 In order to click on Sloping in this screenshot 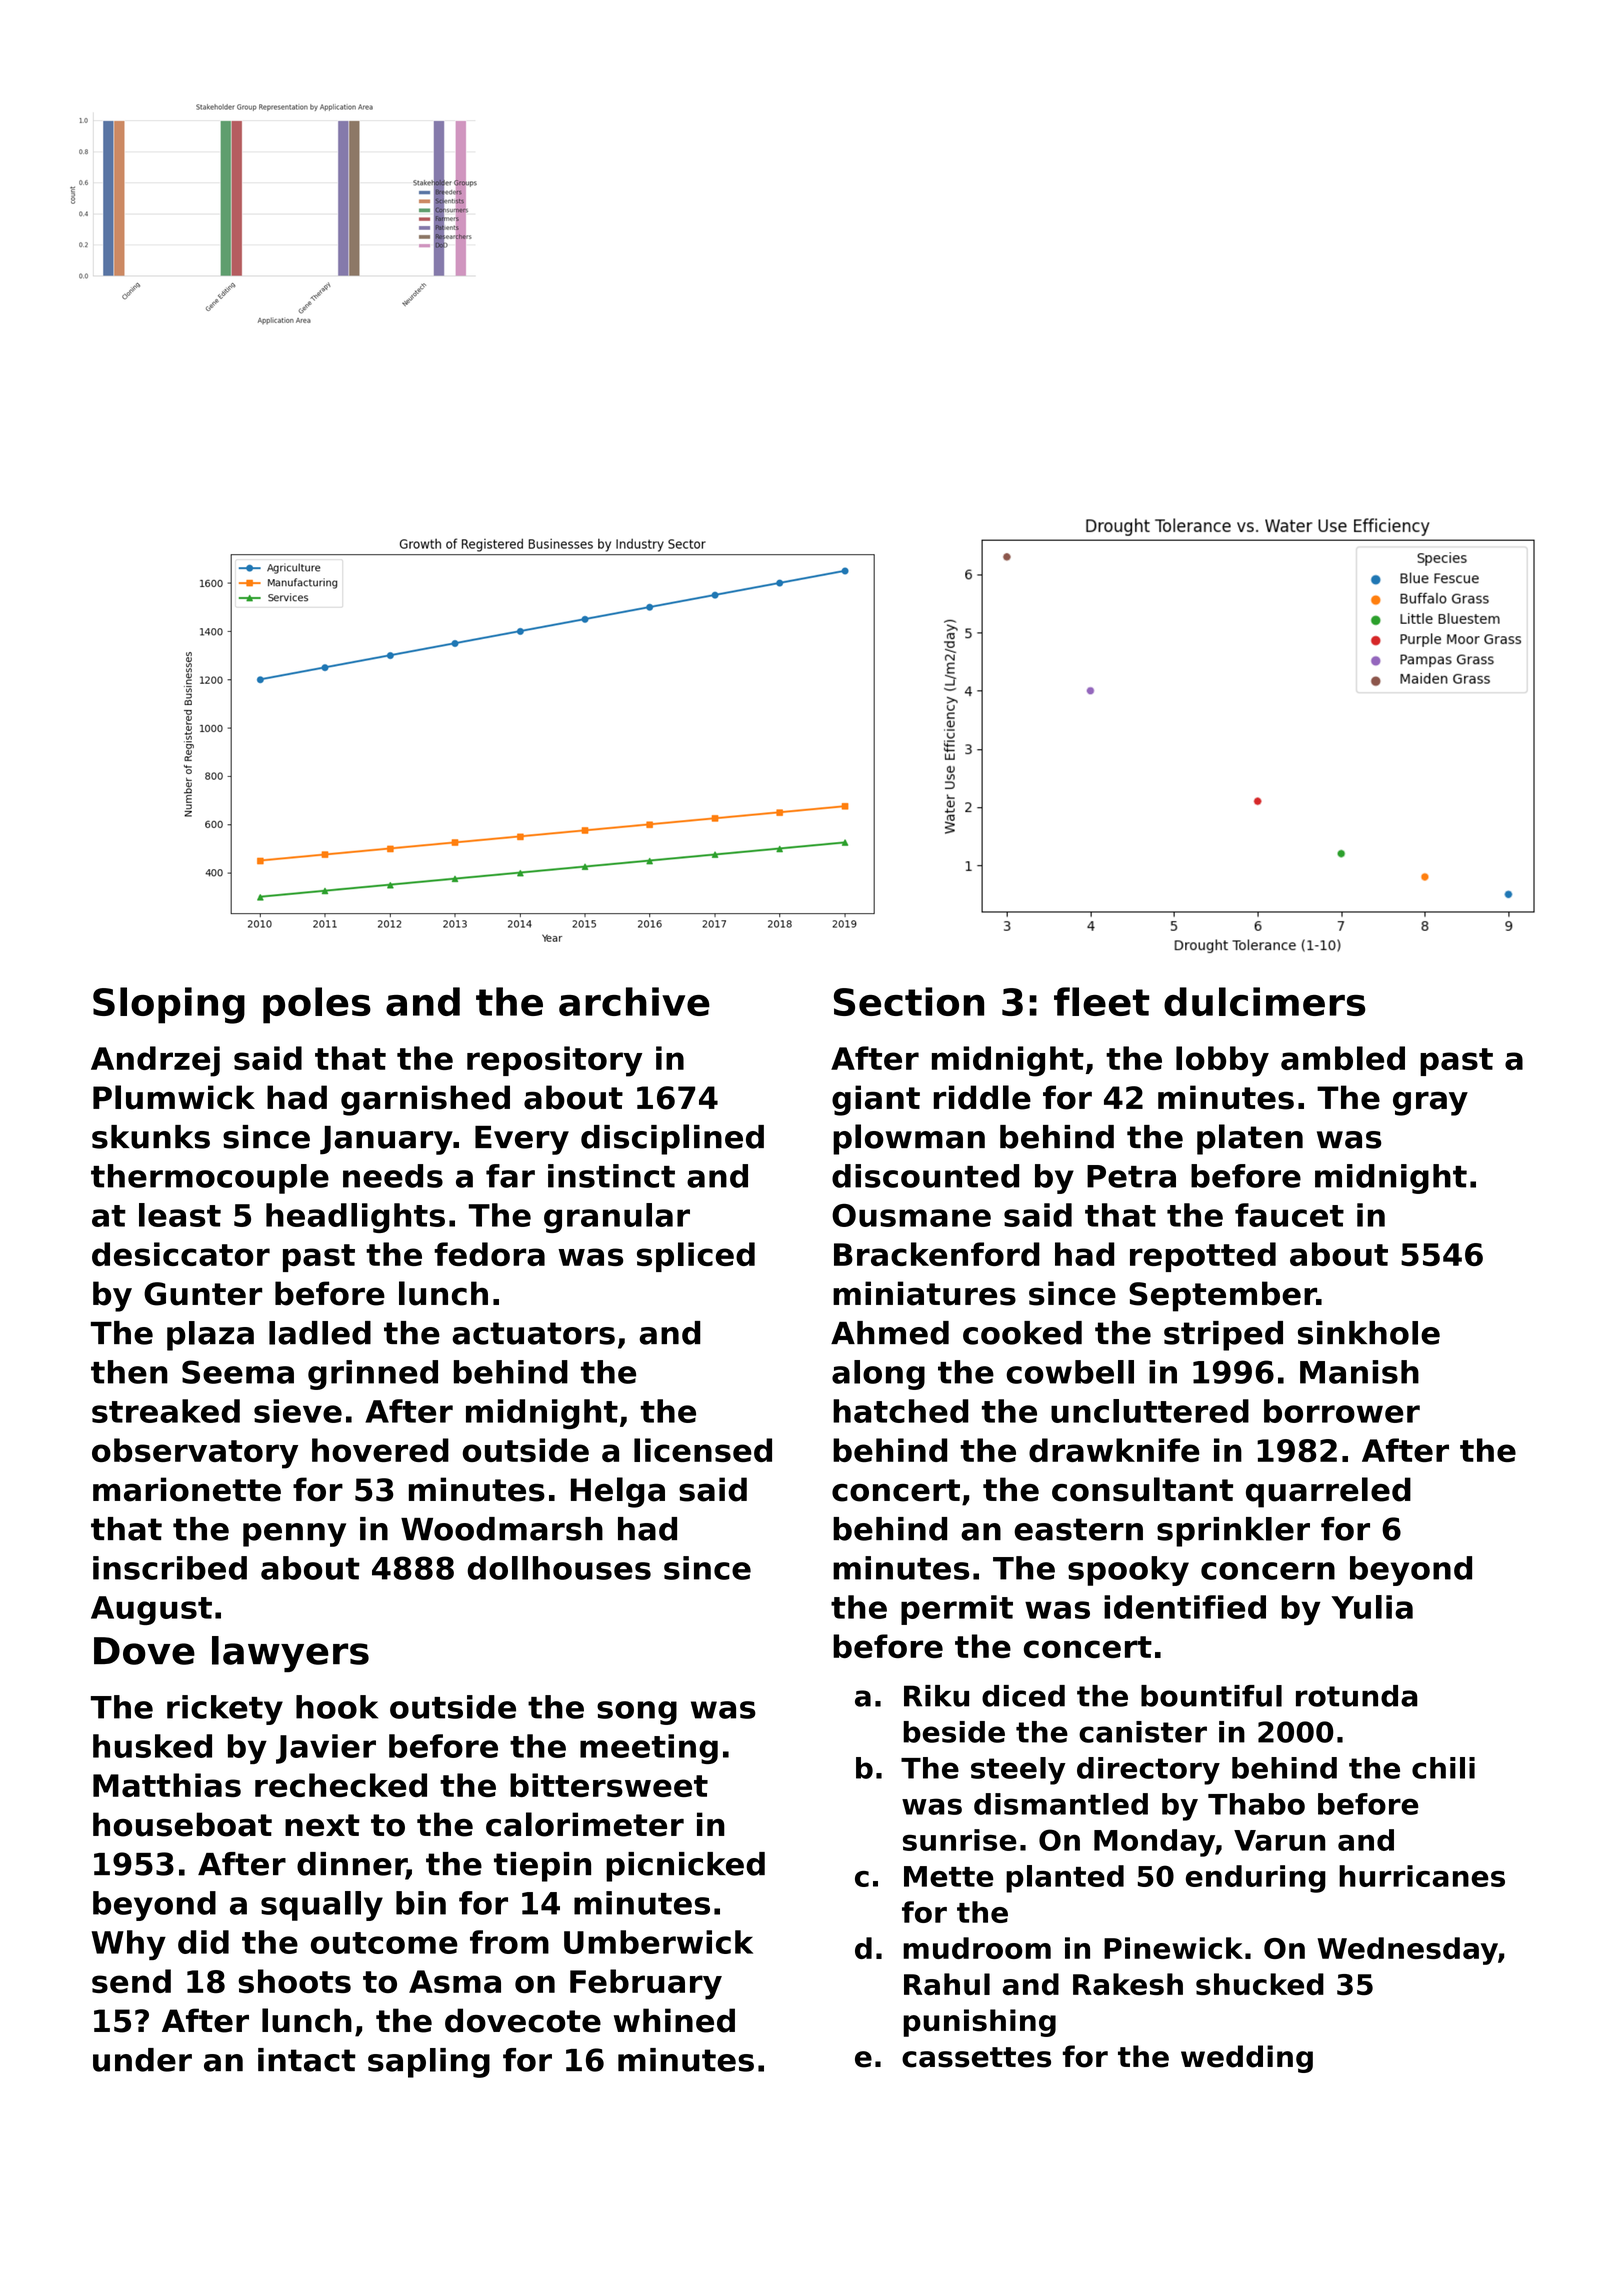, I will do `click(169, 1005)`.
